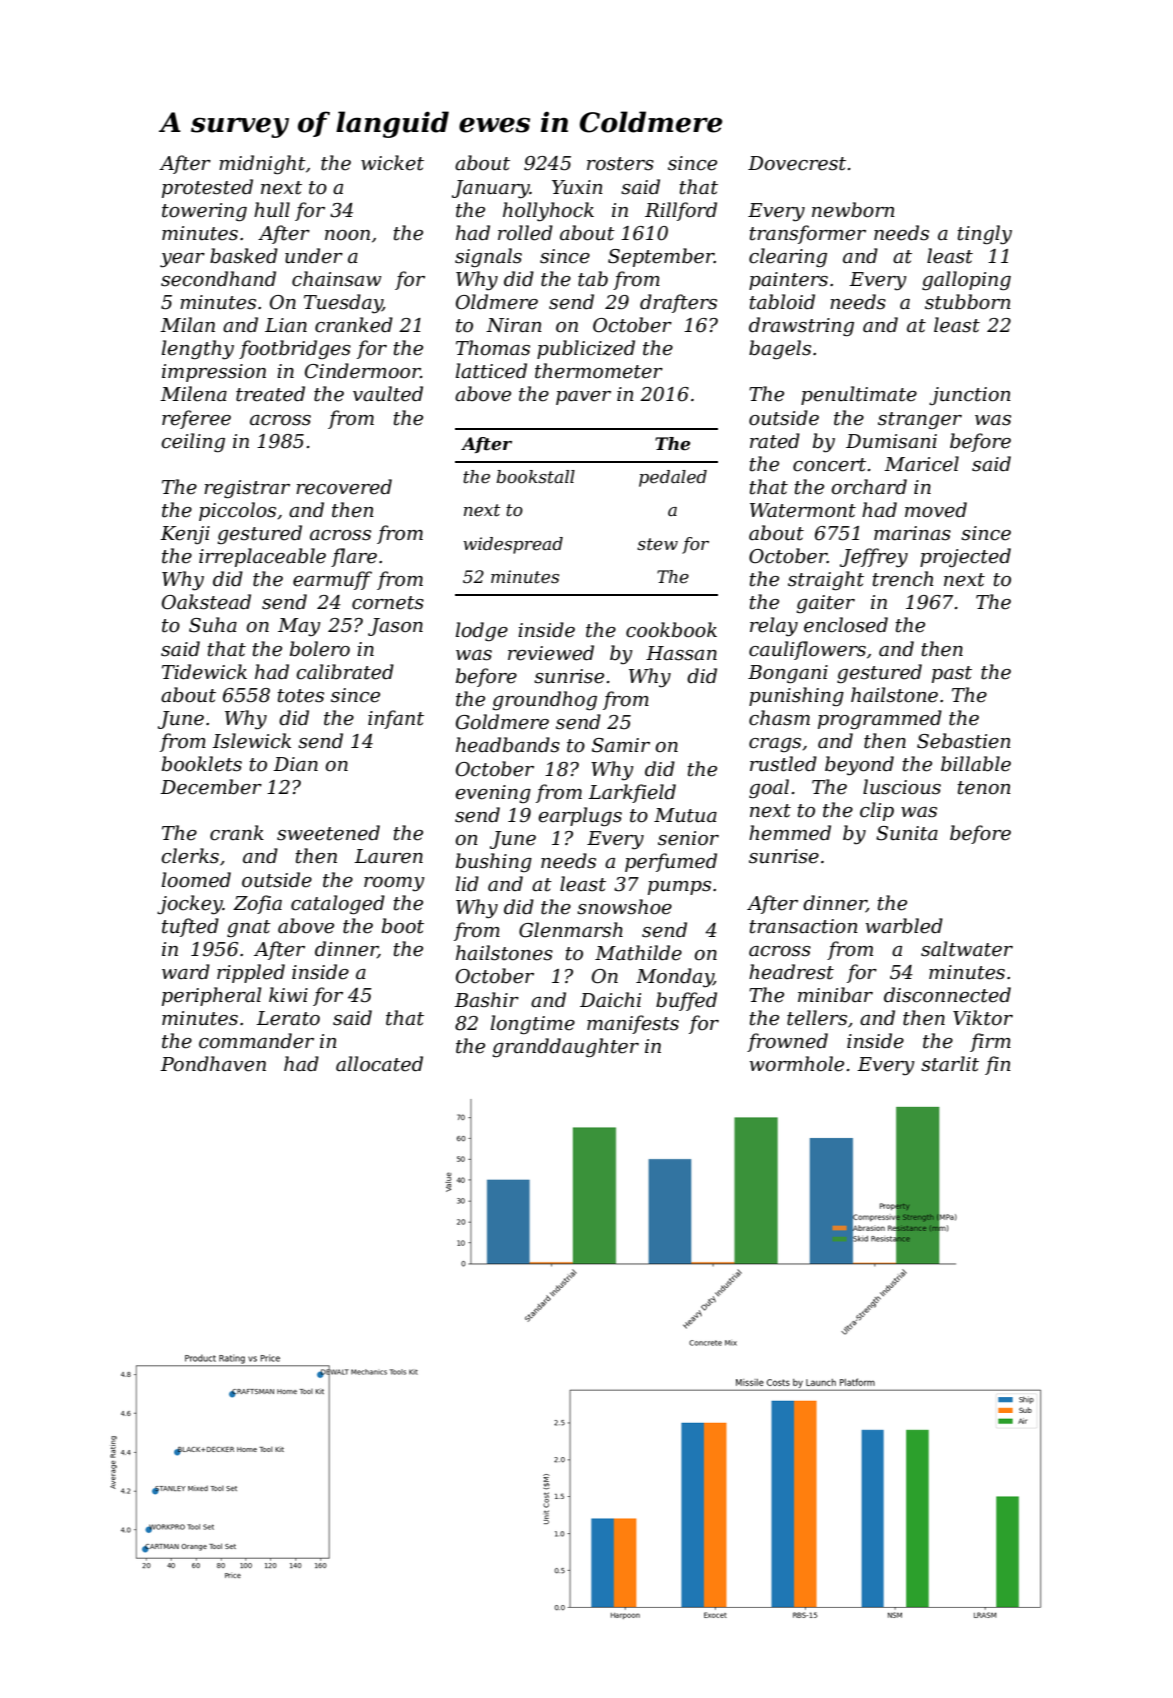 Image resolution: width=1173 pixels, height=1698 pixels. What do you see at coordinates (968, 302) in the screenshot?
I see `stubborn` at bounding box center [968, 302].
